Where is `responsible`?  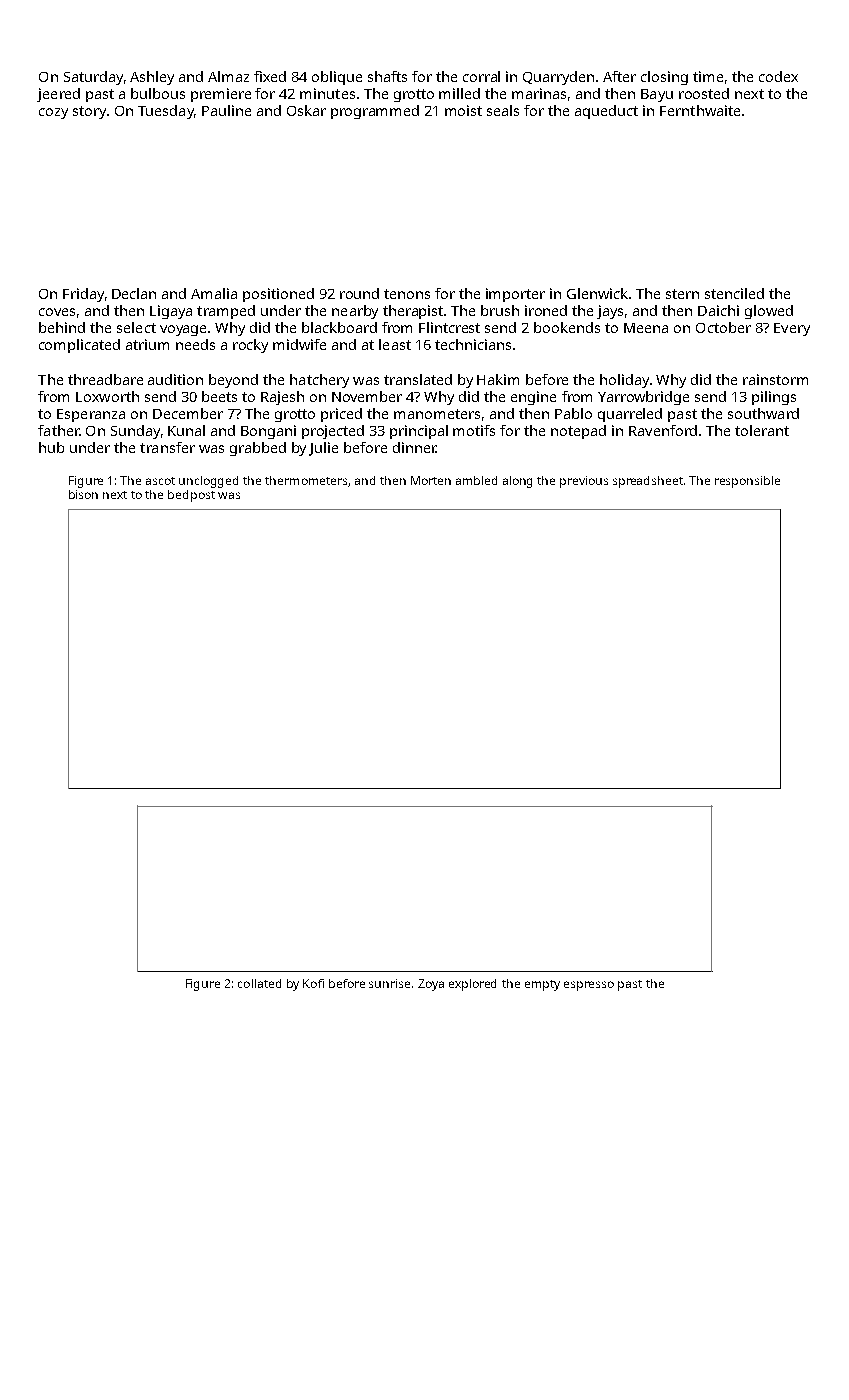
responsible is located at coordinates (747, 482).
